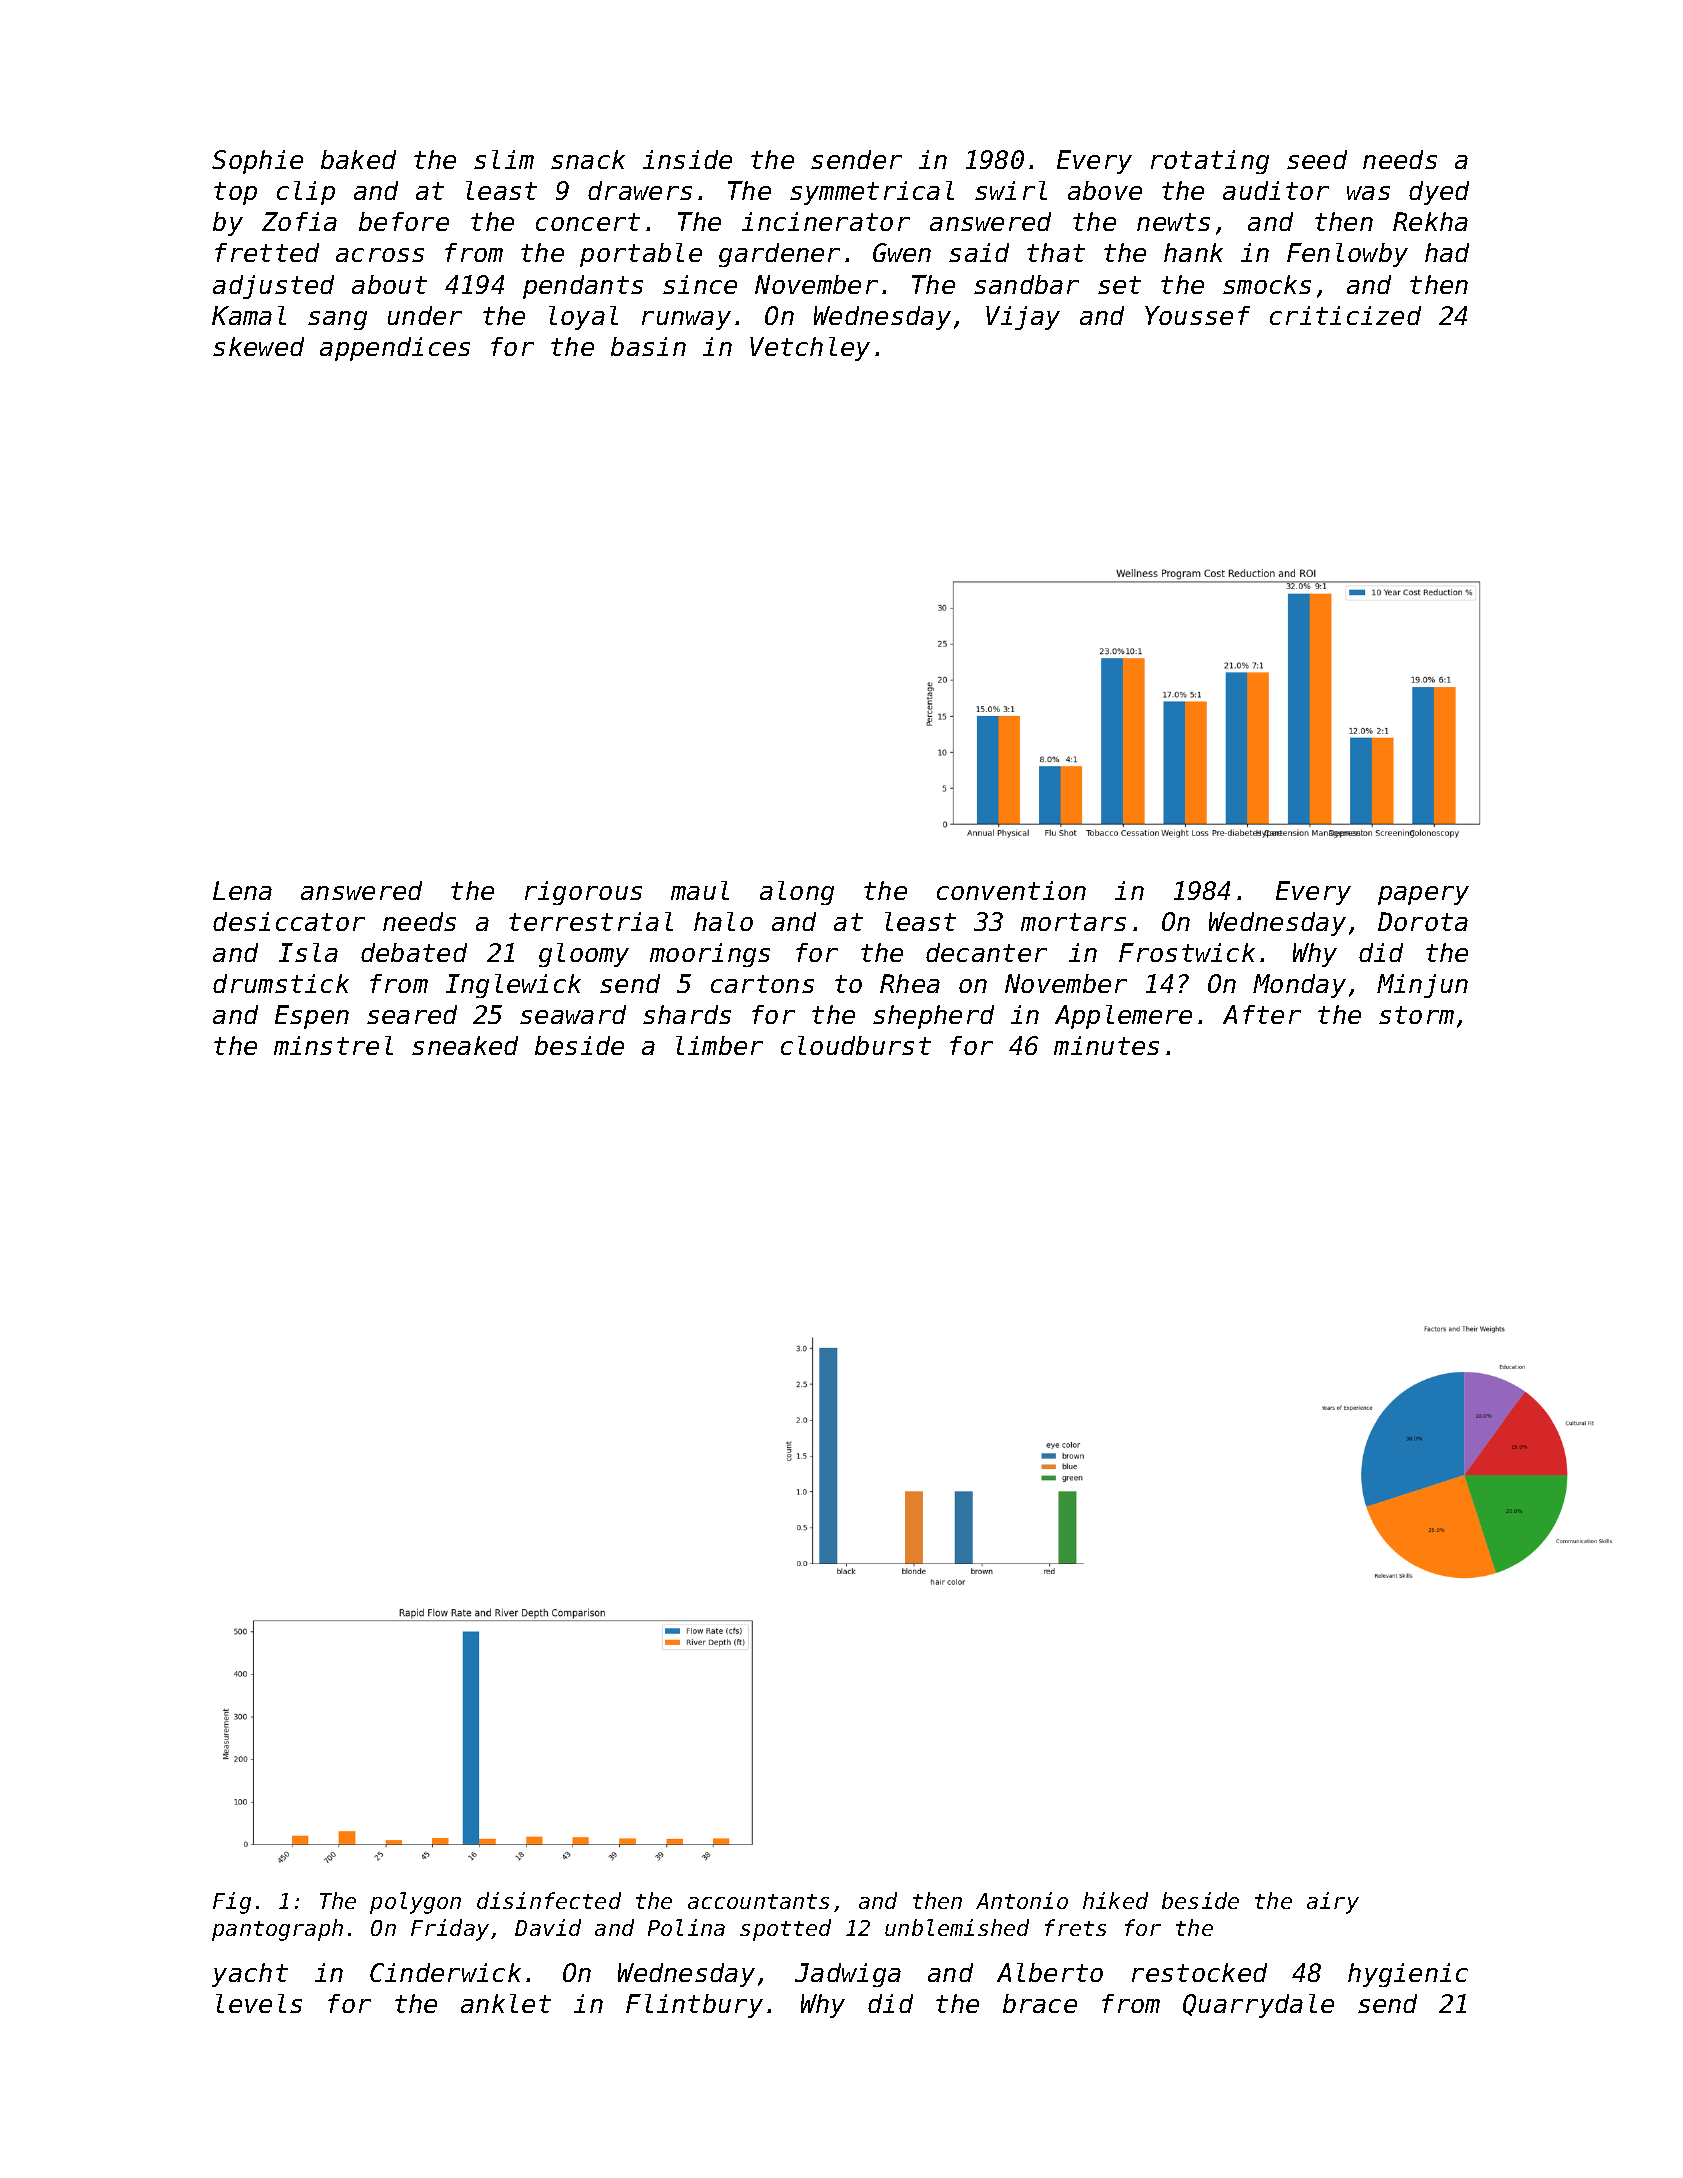 The image size is (1683, 2178). What do you see at coordinates (1106, 1045) in the screenshot?
I see `minutes` at bounding box center [1106, 1045].
